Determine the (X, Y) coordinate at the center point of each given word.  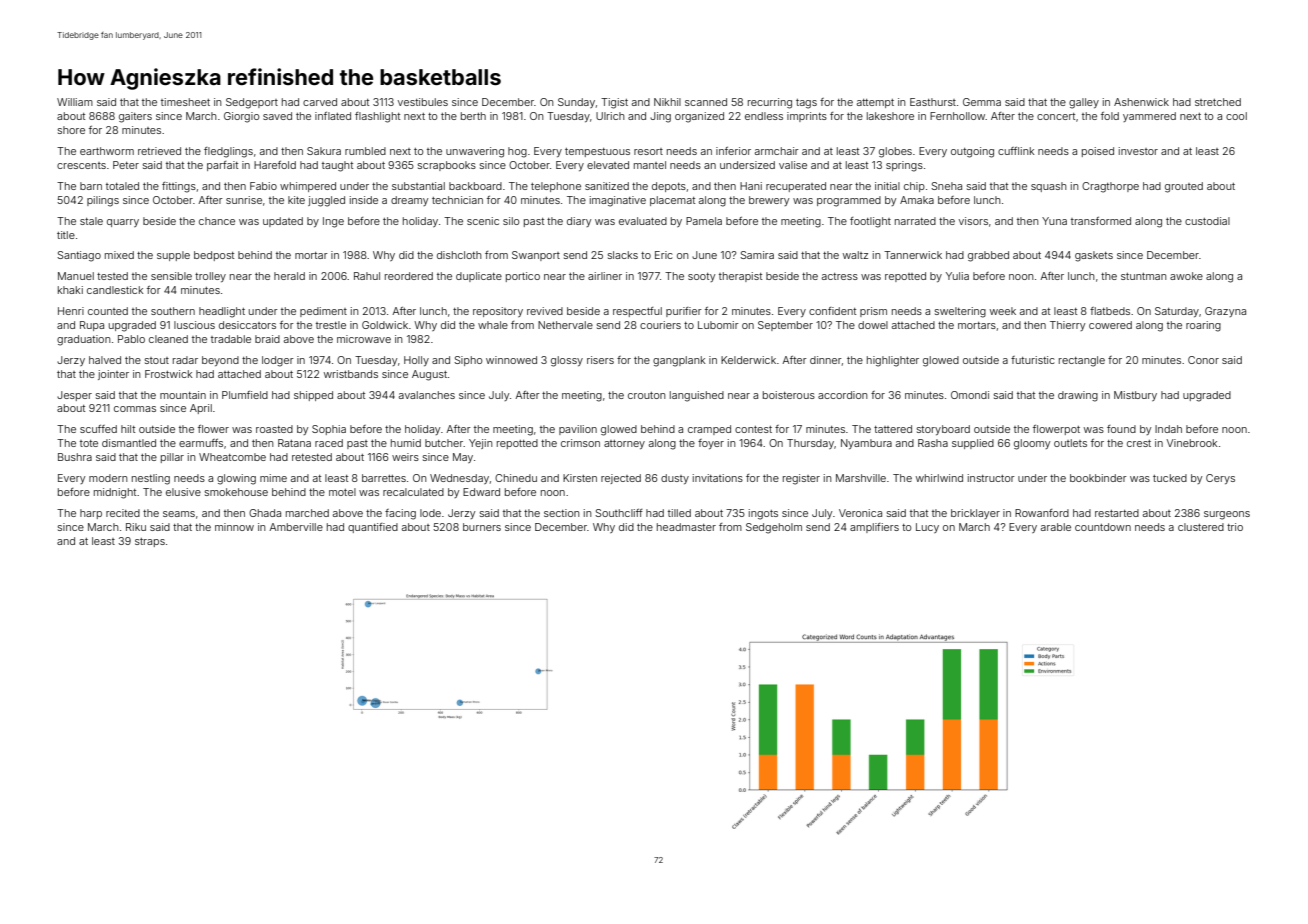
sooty (701, 277)
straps (150, 542)
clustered (1201, 527)
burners (482, 527)
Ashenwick (1141, 102)
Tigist (614, 103)
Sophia (329, 430)
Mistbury (1135, 396)
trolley (210, 277)
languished (697, 396)
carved (320, 102)
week (1003, 311)
